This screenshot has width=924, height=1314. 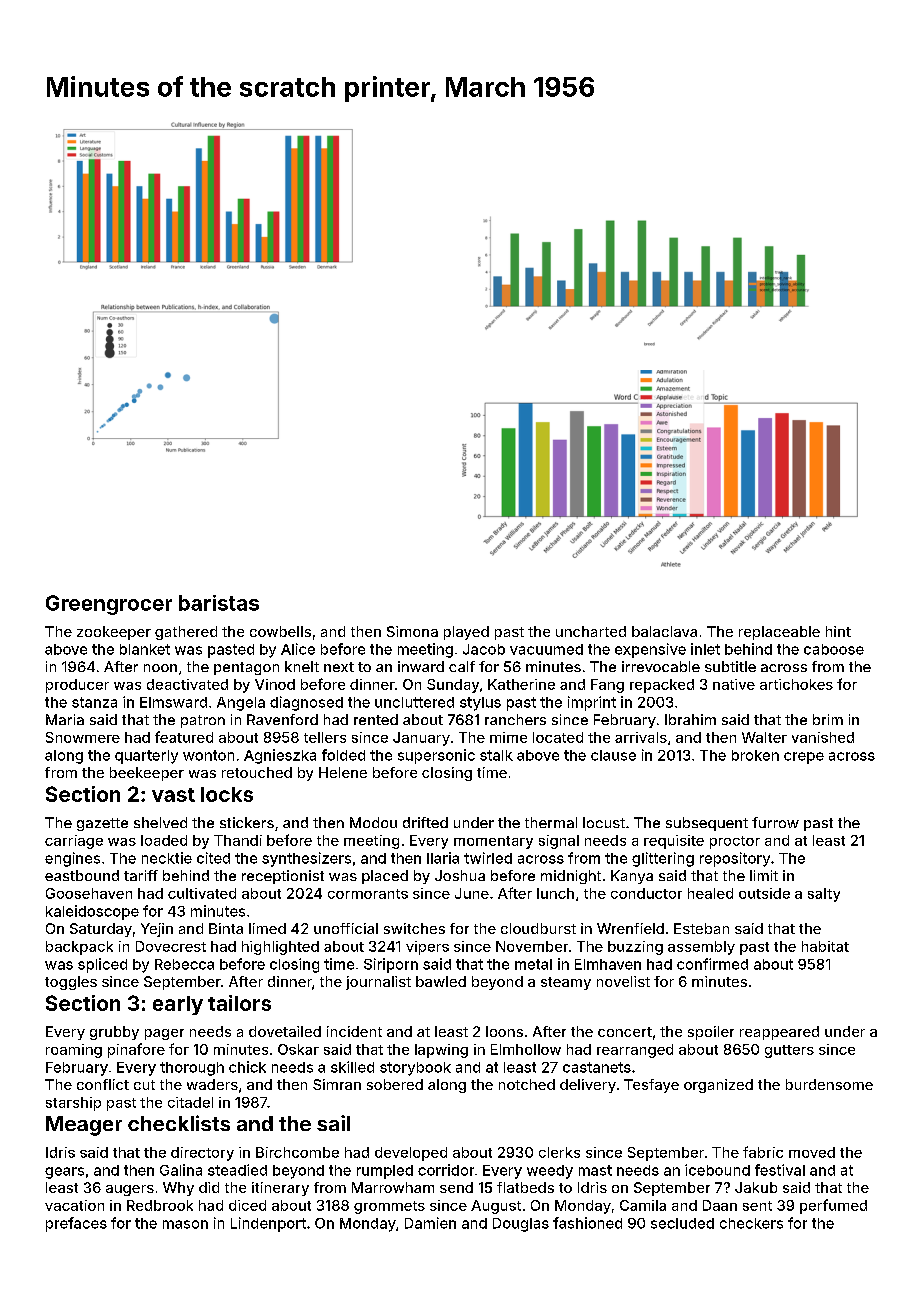 What do you see at coordinates (76, 1224) in the screenshot?
I see `prefaces` at bounding box center [76, 1224].
